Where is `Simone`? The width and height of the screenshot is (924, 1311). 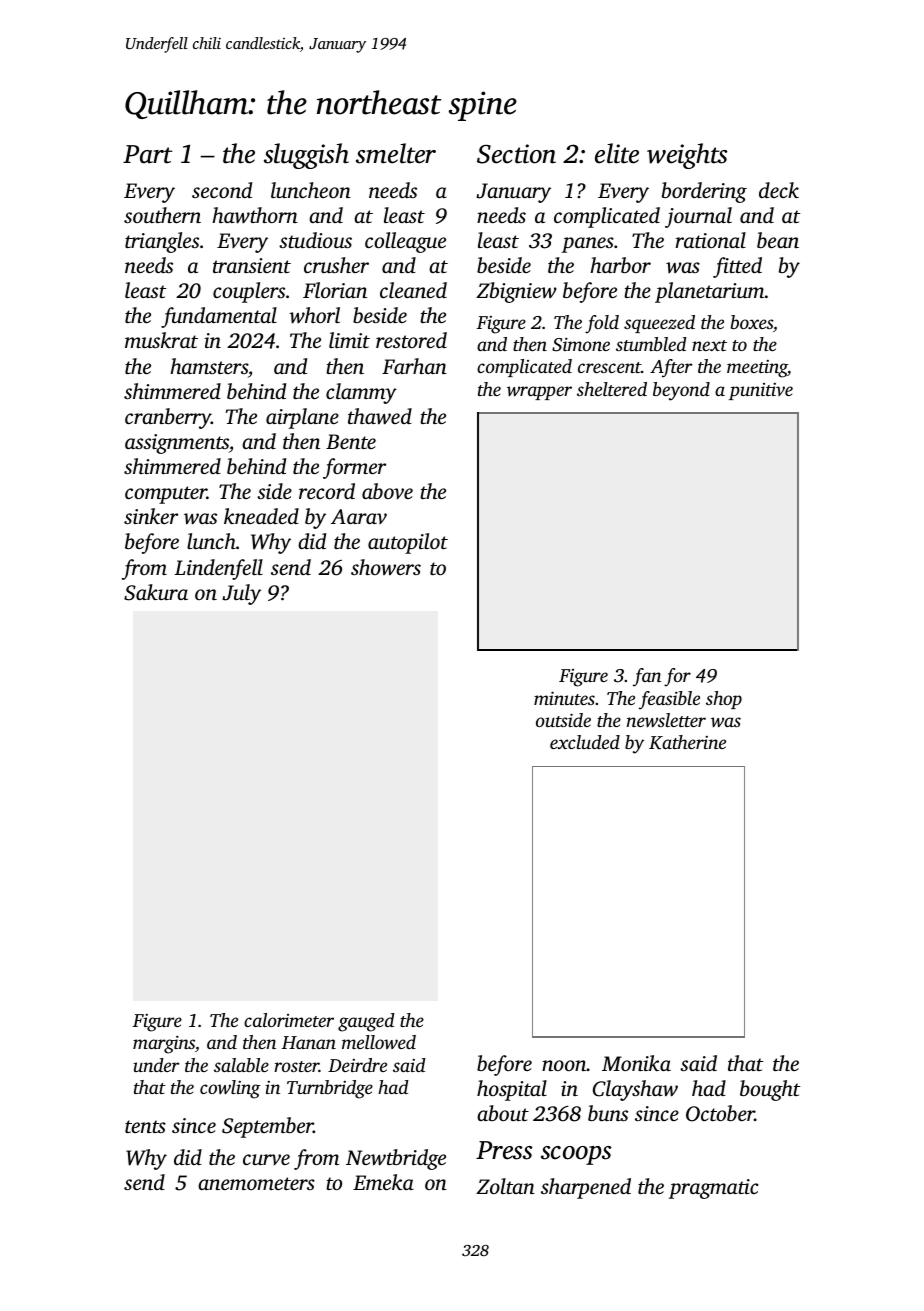 Simone is located at coordinates (581, 344).
